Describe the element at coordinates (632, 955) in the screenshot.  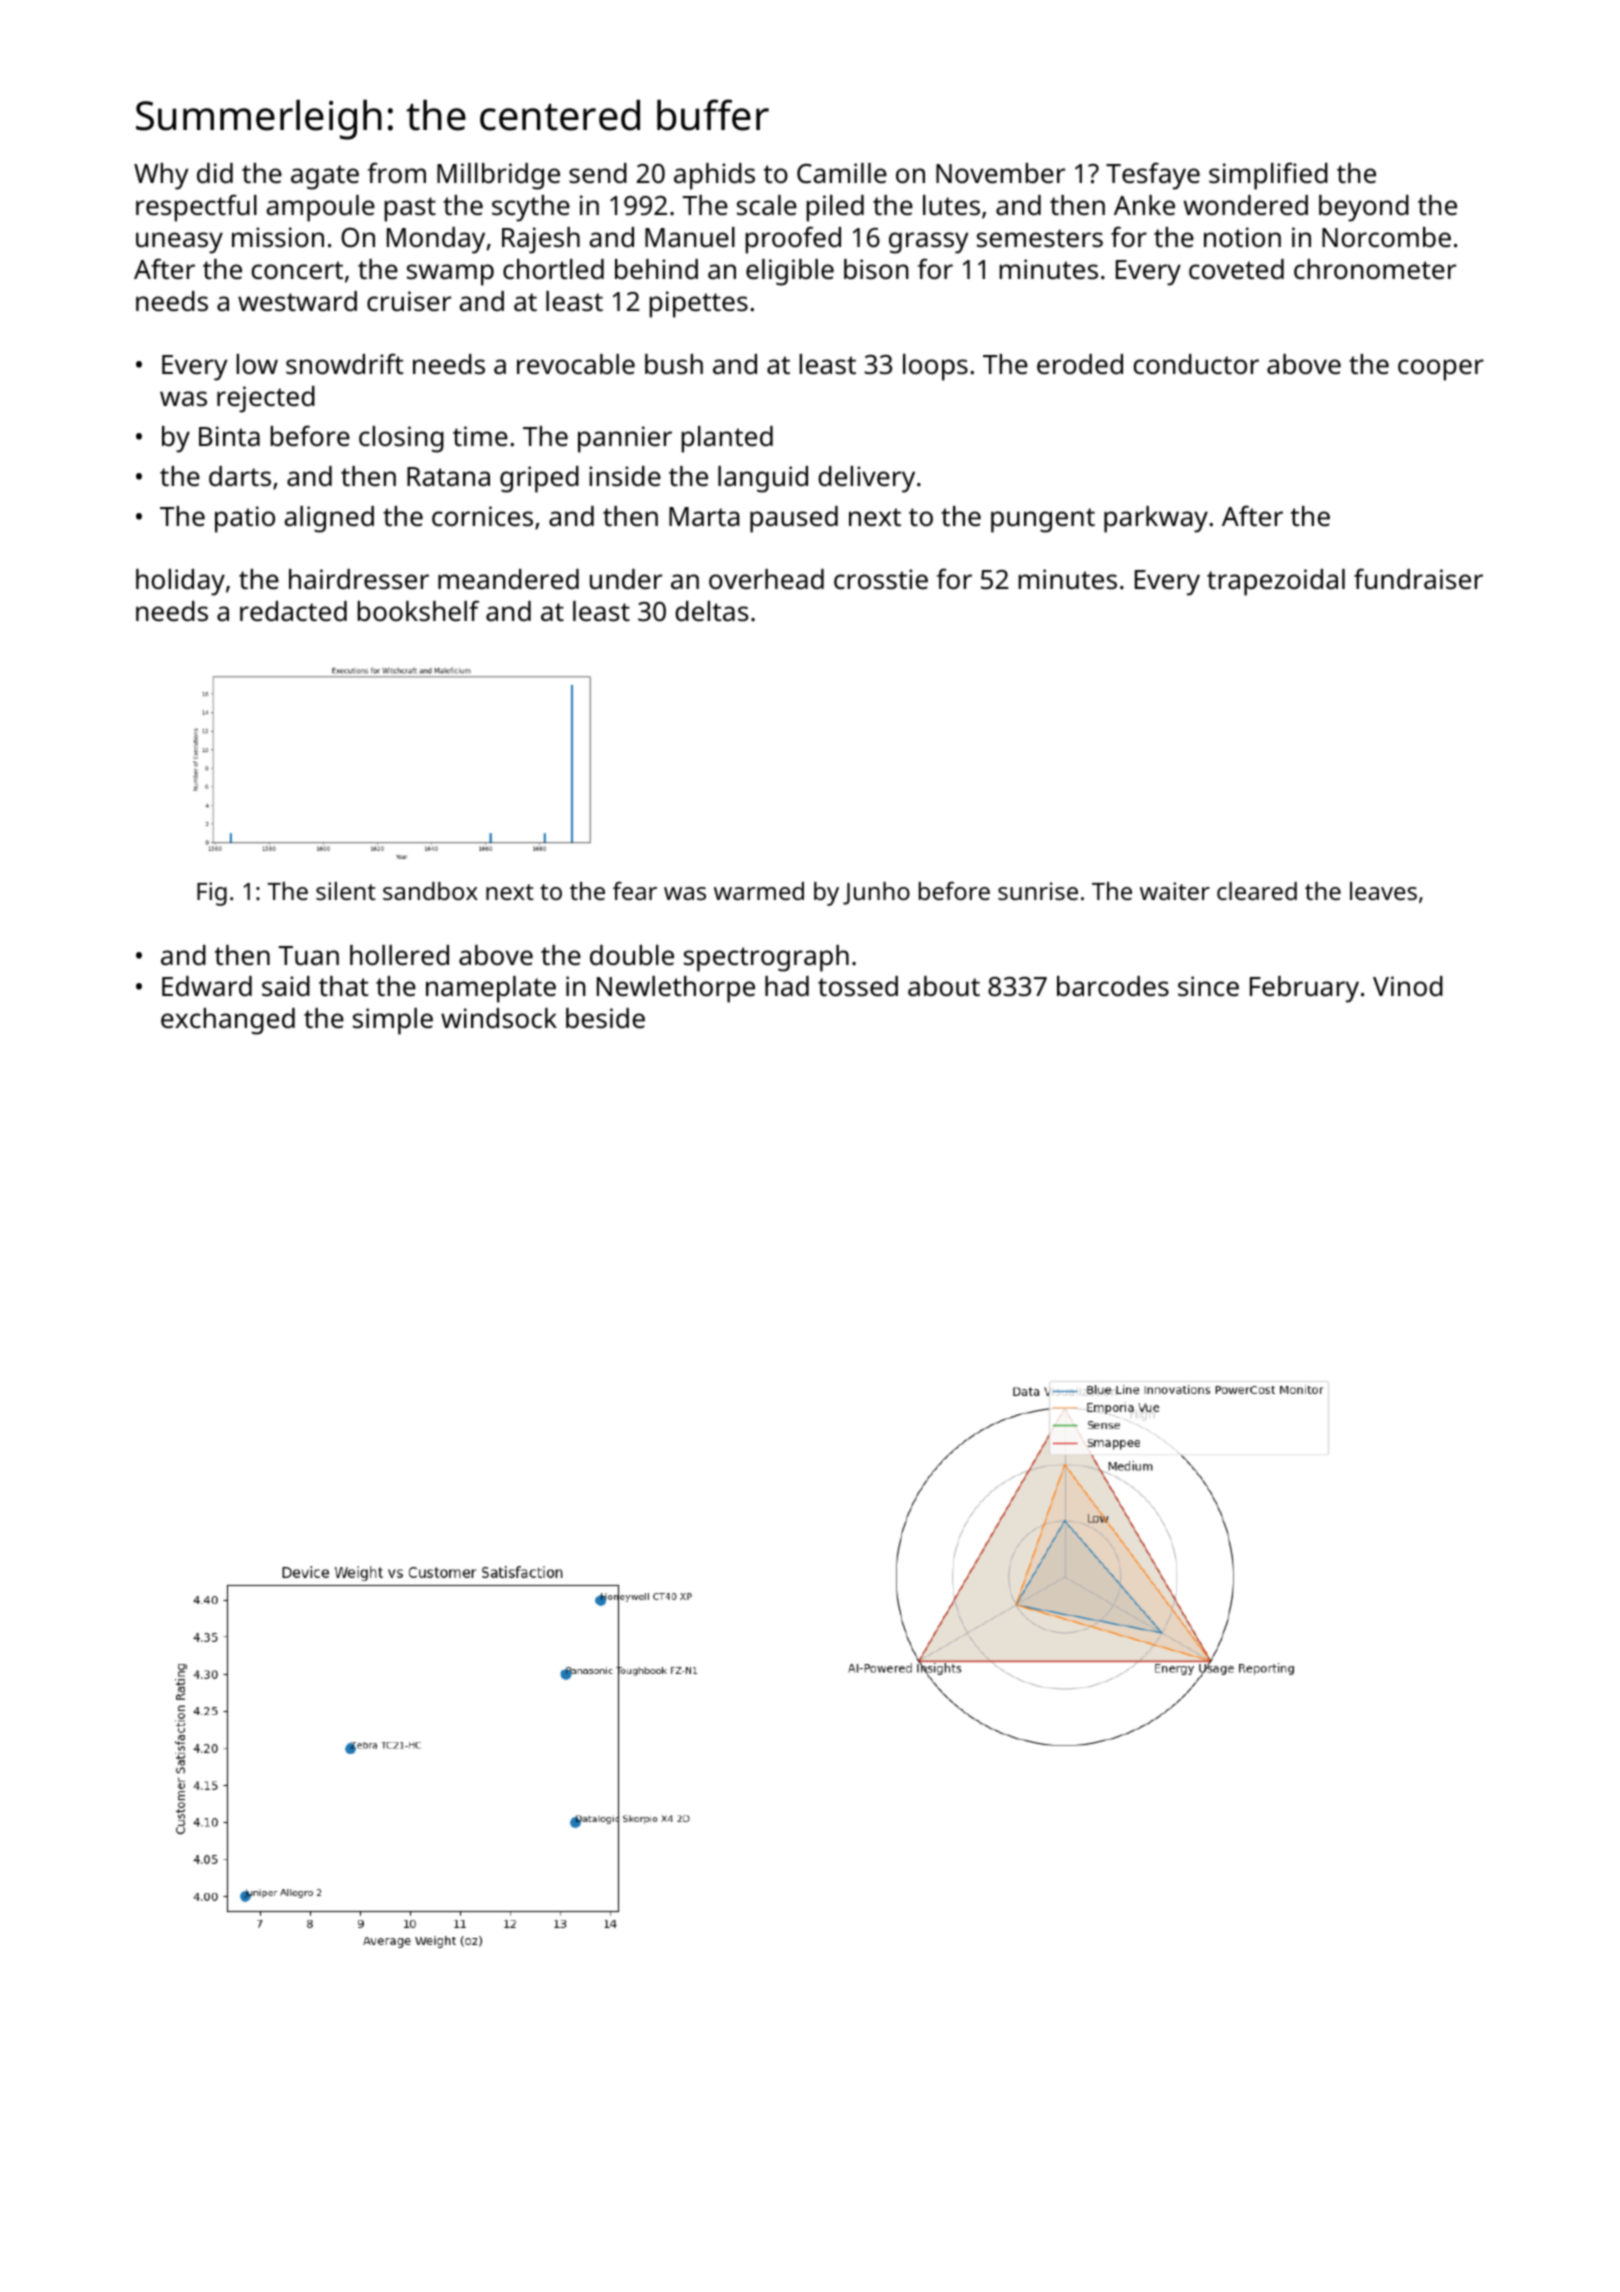
I see `double` at that location.
